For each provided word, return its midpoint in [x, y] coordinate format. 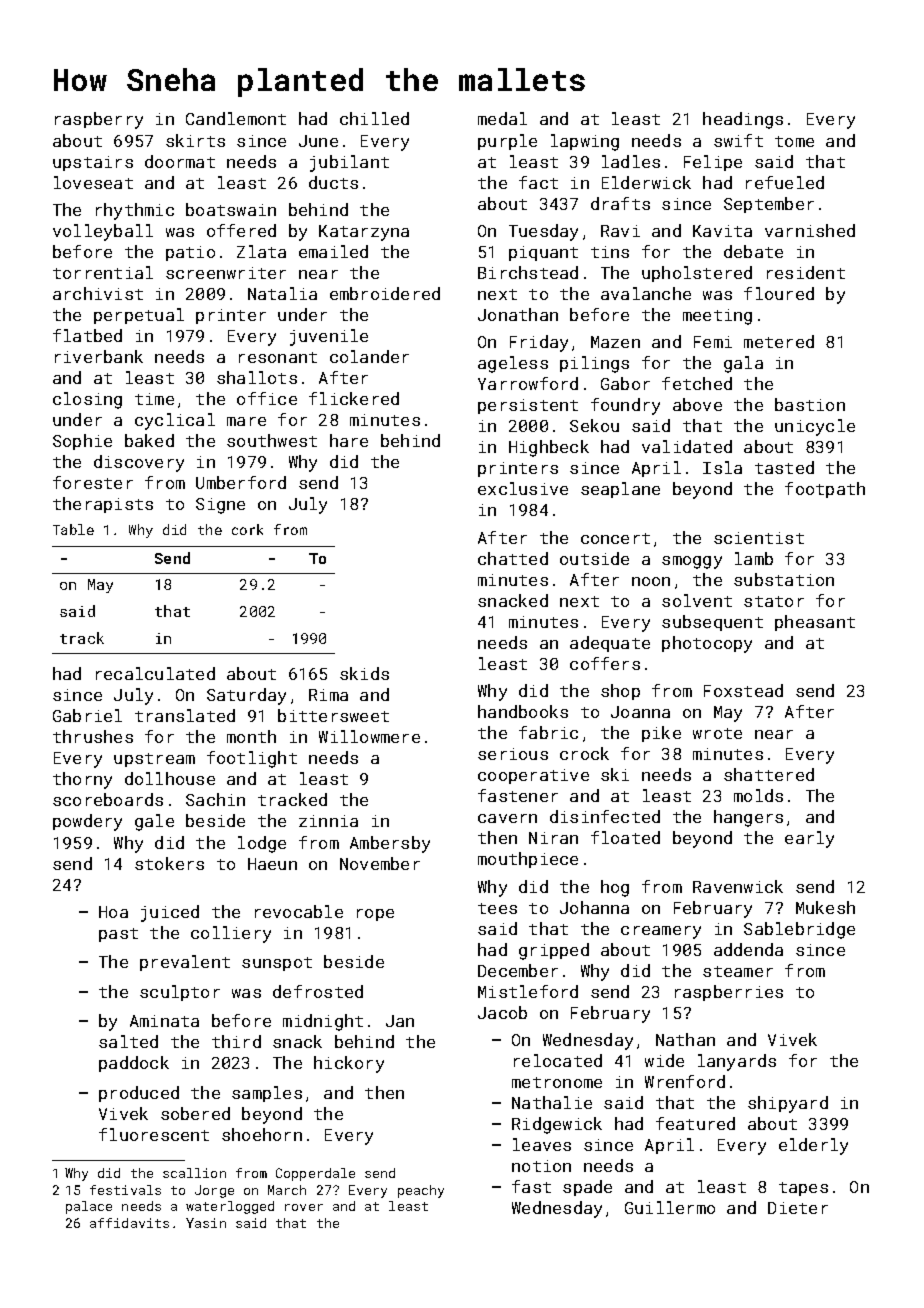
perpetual [139, 316]
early [809, 839]
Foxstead [743, 690]
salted [128, 1041]
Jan [400, 1021]
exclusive [523, 488]
